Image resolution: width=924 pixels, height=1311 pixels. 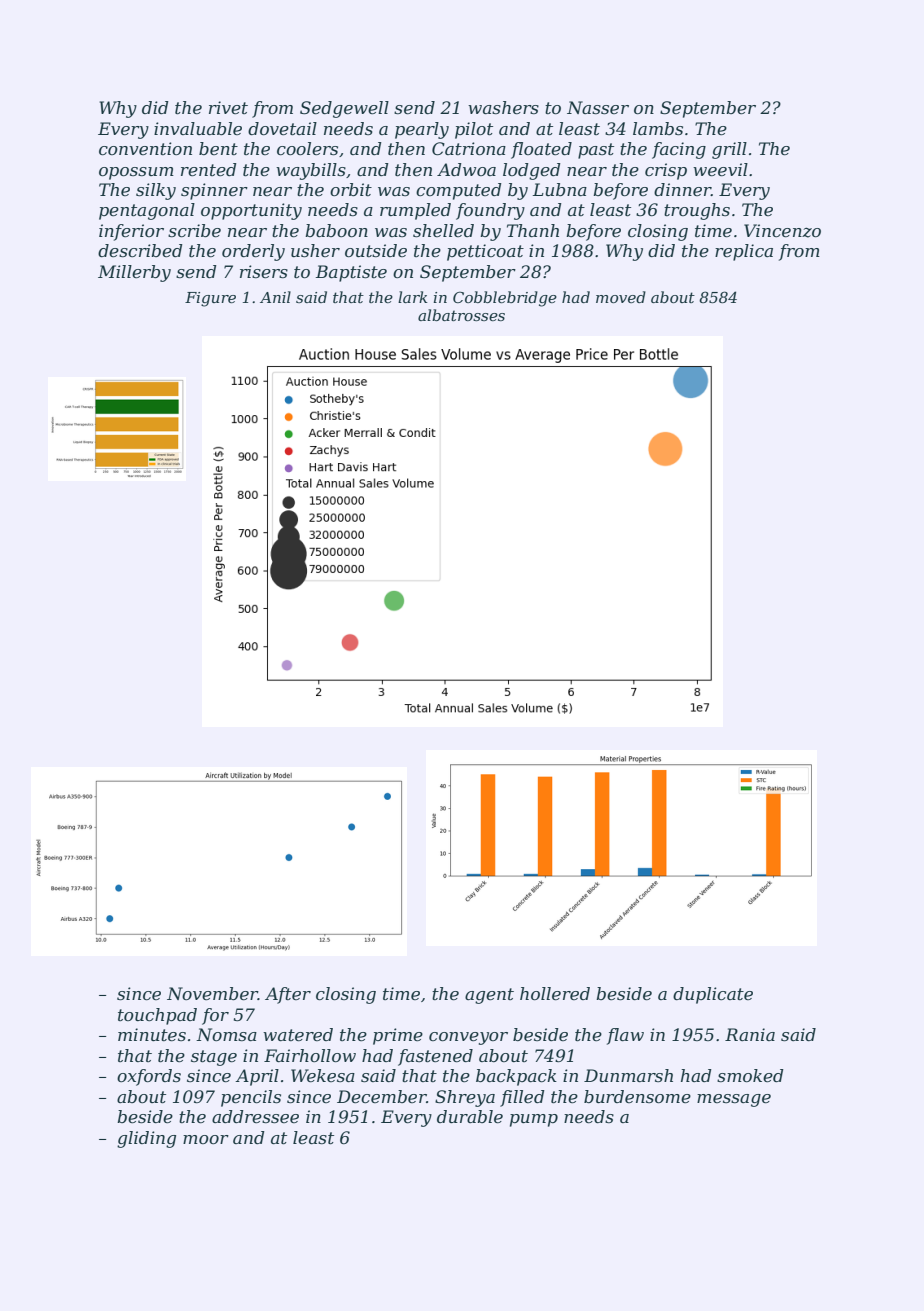 What do you see at coordinates (459, 191) in the screenshot?
I see `computed` at bounding box center [459, 191].
